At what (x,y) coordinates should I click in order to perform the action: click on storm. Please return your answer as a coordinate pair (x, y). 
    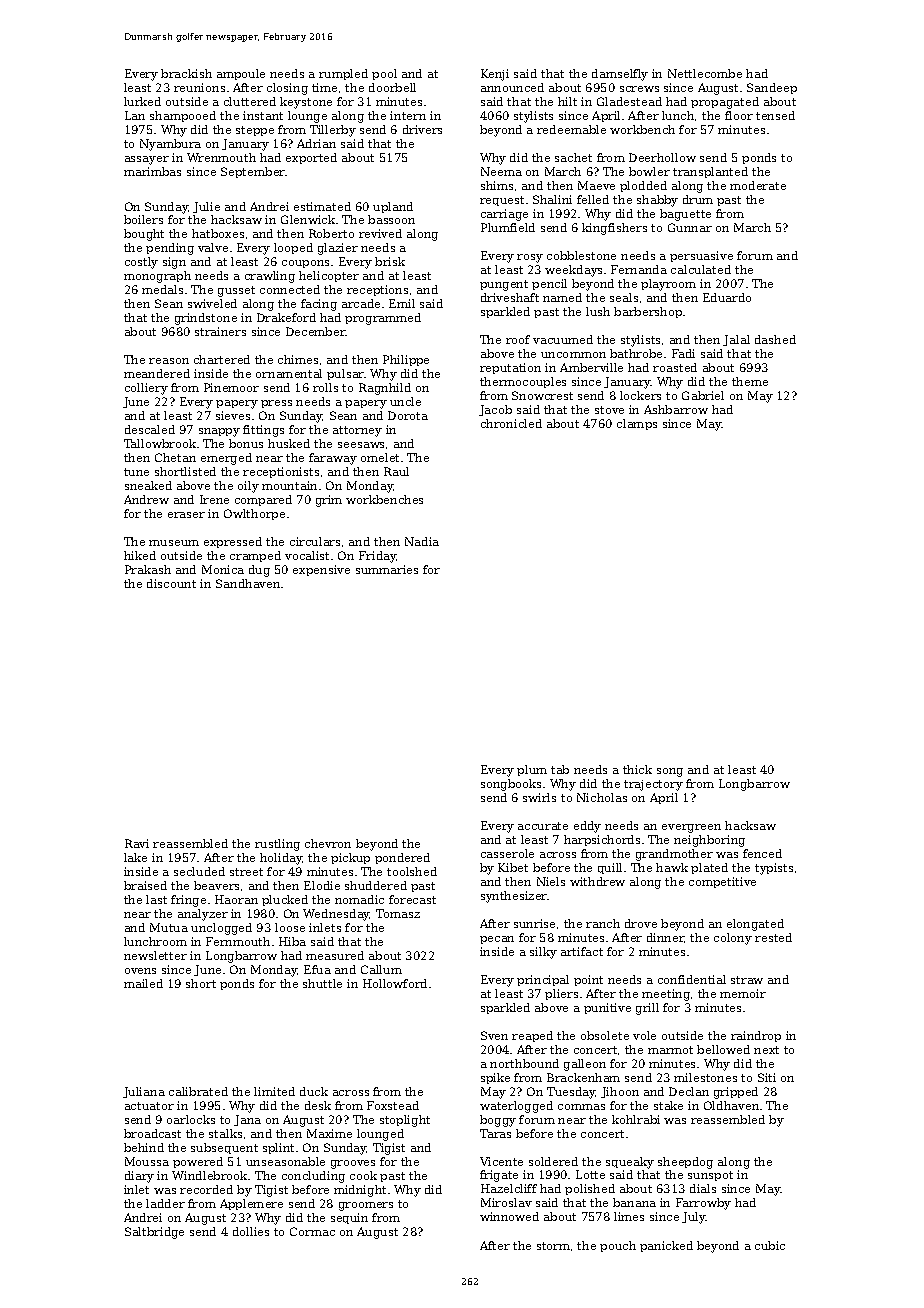
    Looking at the image, I should click on (553, 1246).
